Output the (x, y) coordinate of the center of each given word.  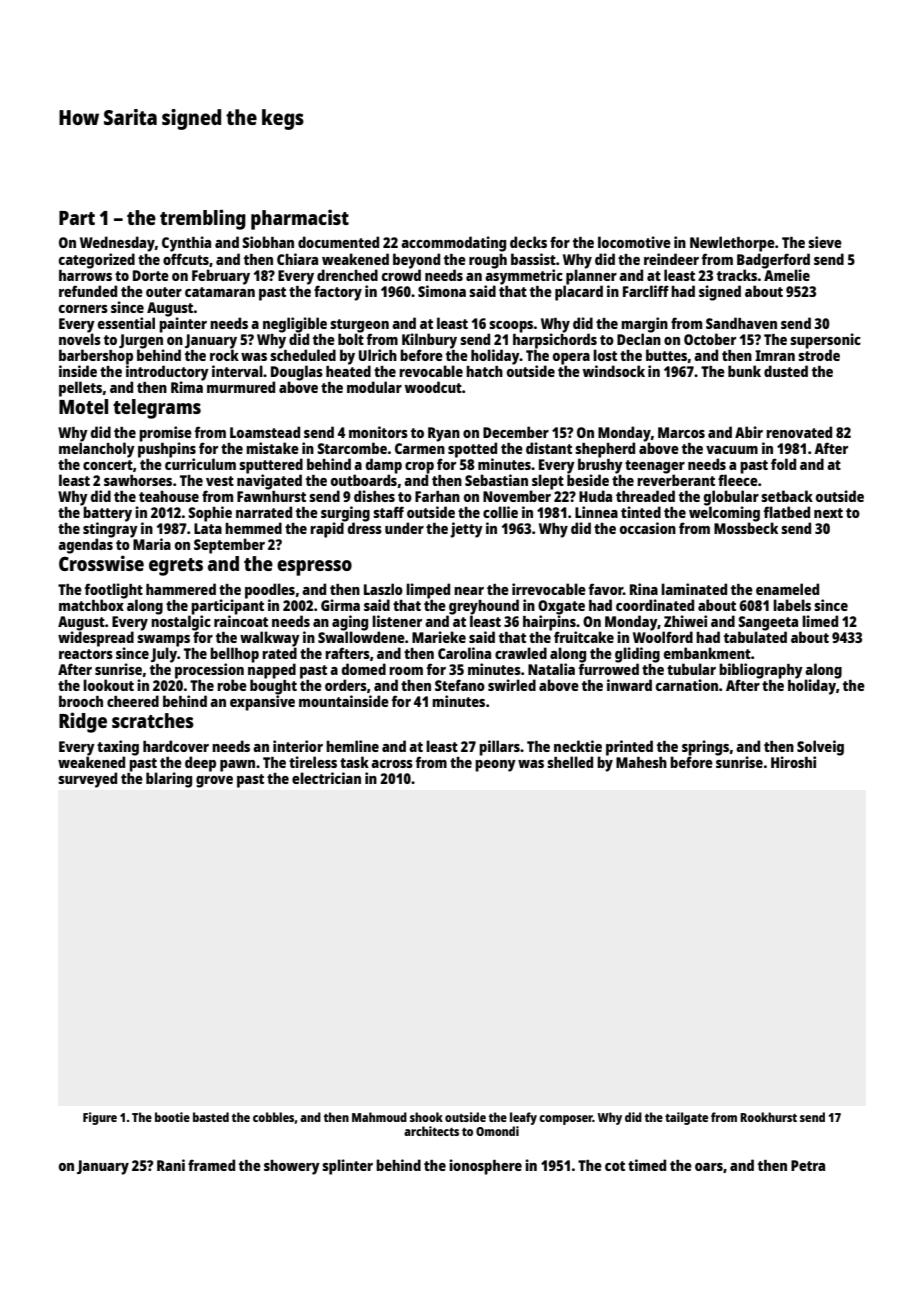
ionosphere (485, 1167)
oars (709, 1167)
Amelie (787, 275)
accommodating (453, 244)
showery (292, 1167)
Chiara (297, 259)
